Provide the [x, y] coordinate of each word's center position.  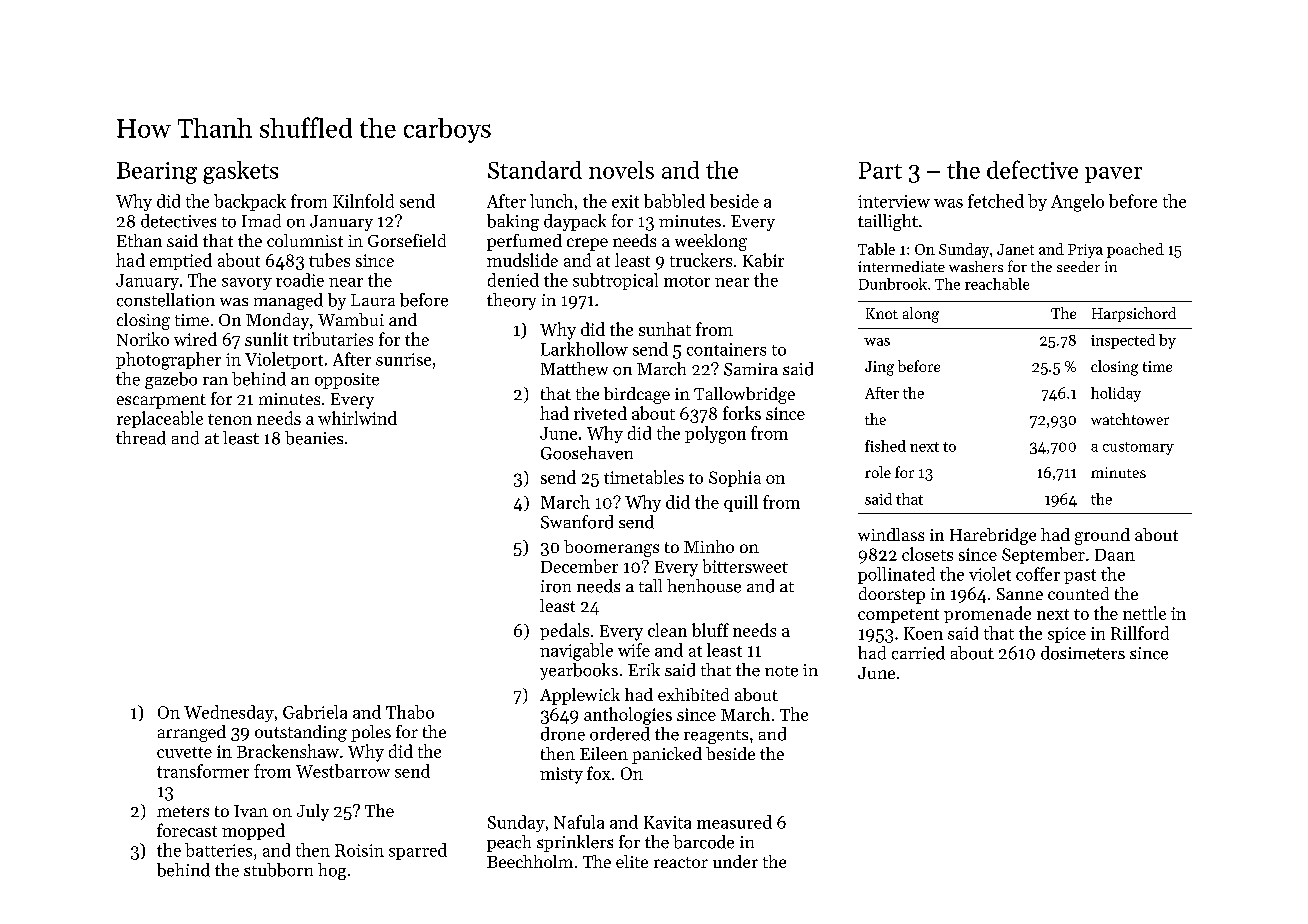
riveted [600, 413]
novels [621, 170]
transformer [203, 771]
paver [1113, 175]
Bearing [157, 173]
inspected [1123, 341]
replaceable [160, 419]
